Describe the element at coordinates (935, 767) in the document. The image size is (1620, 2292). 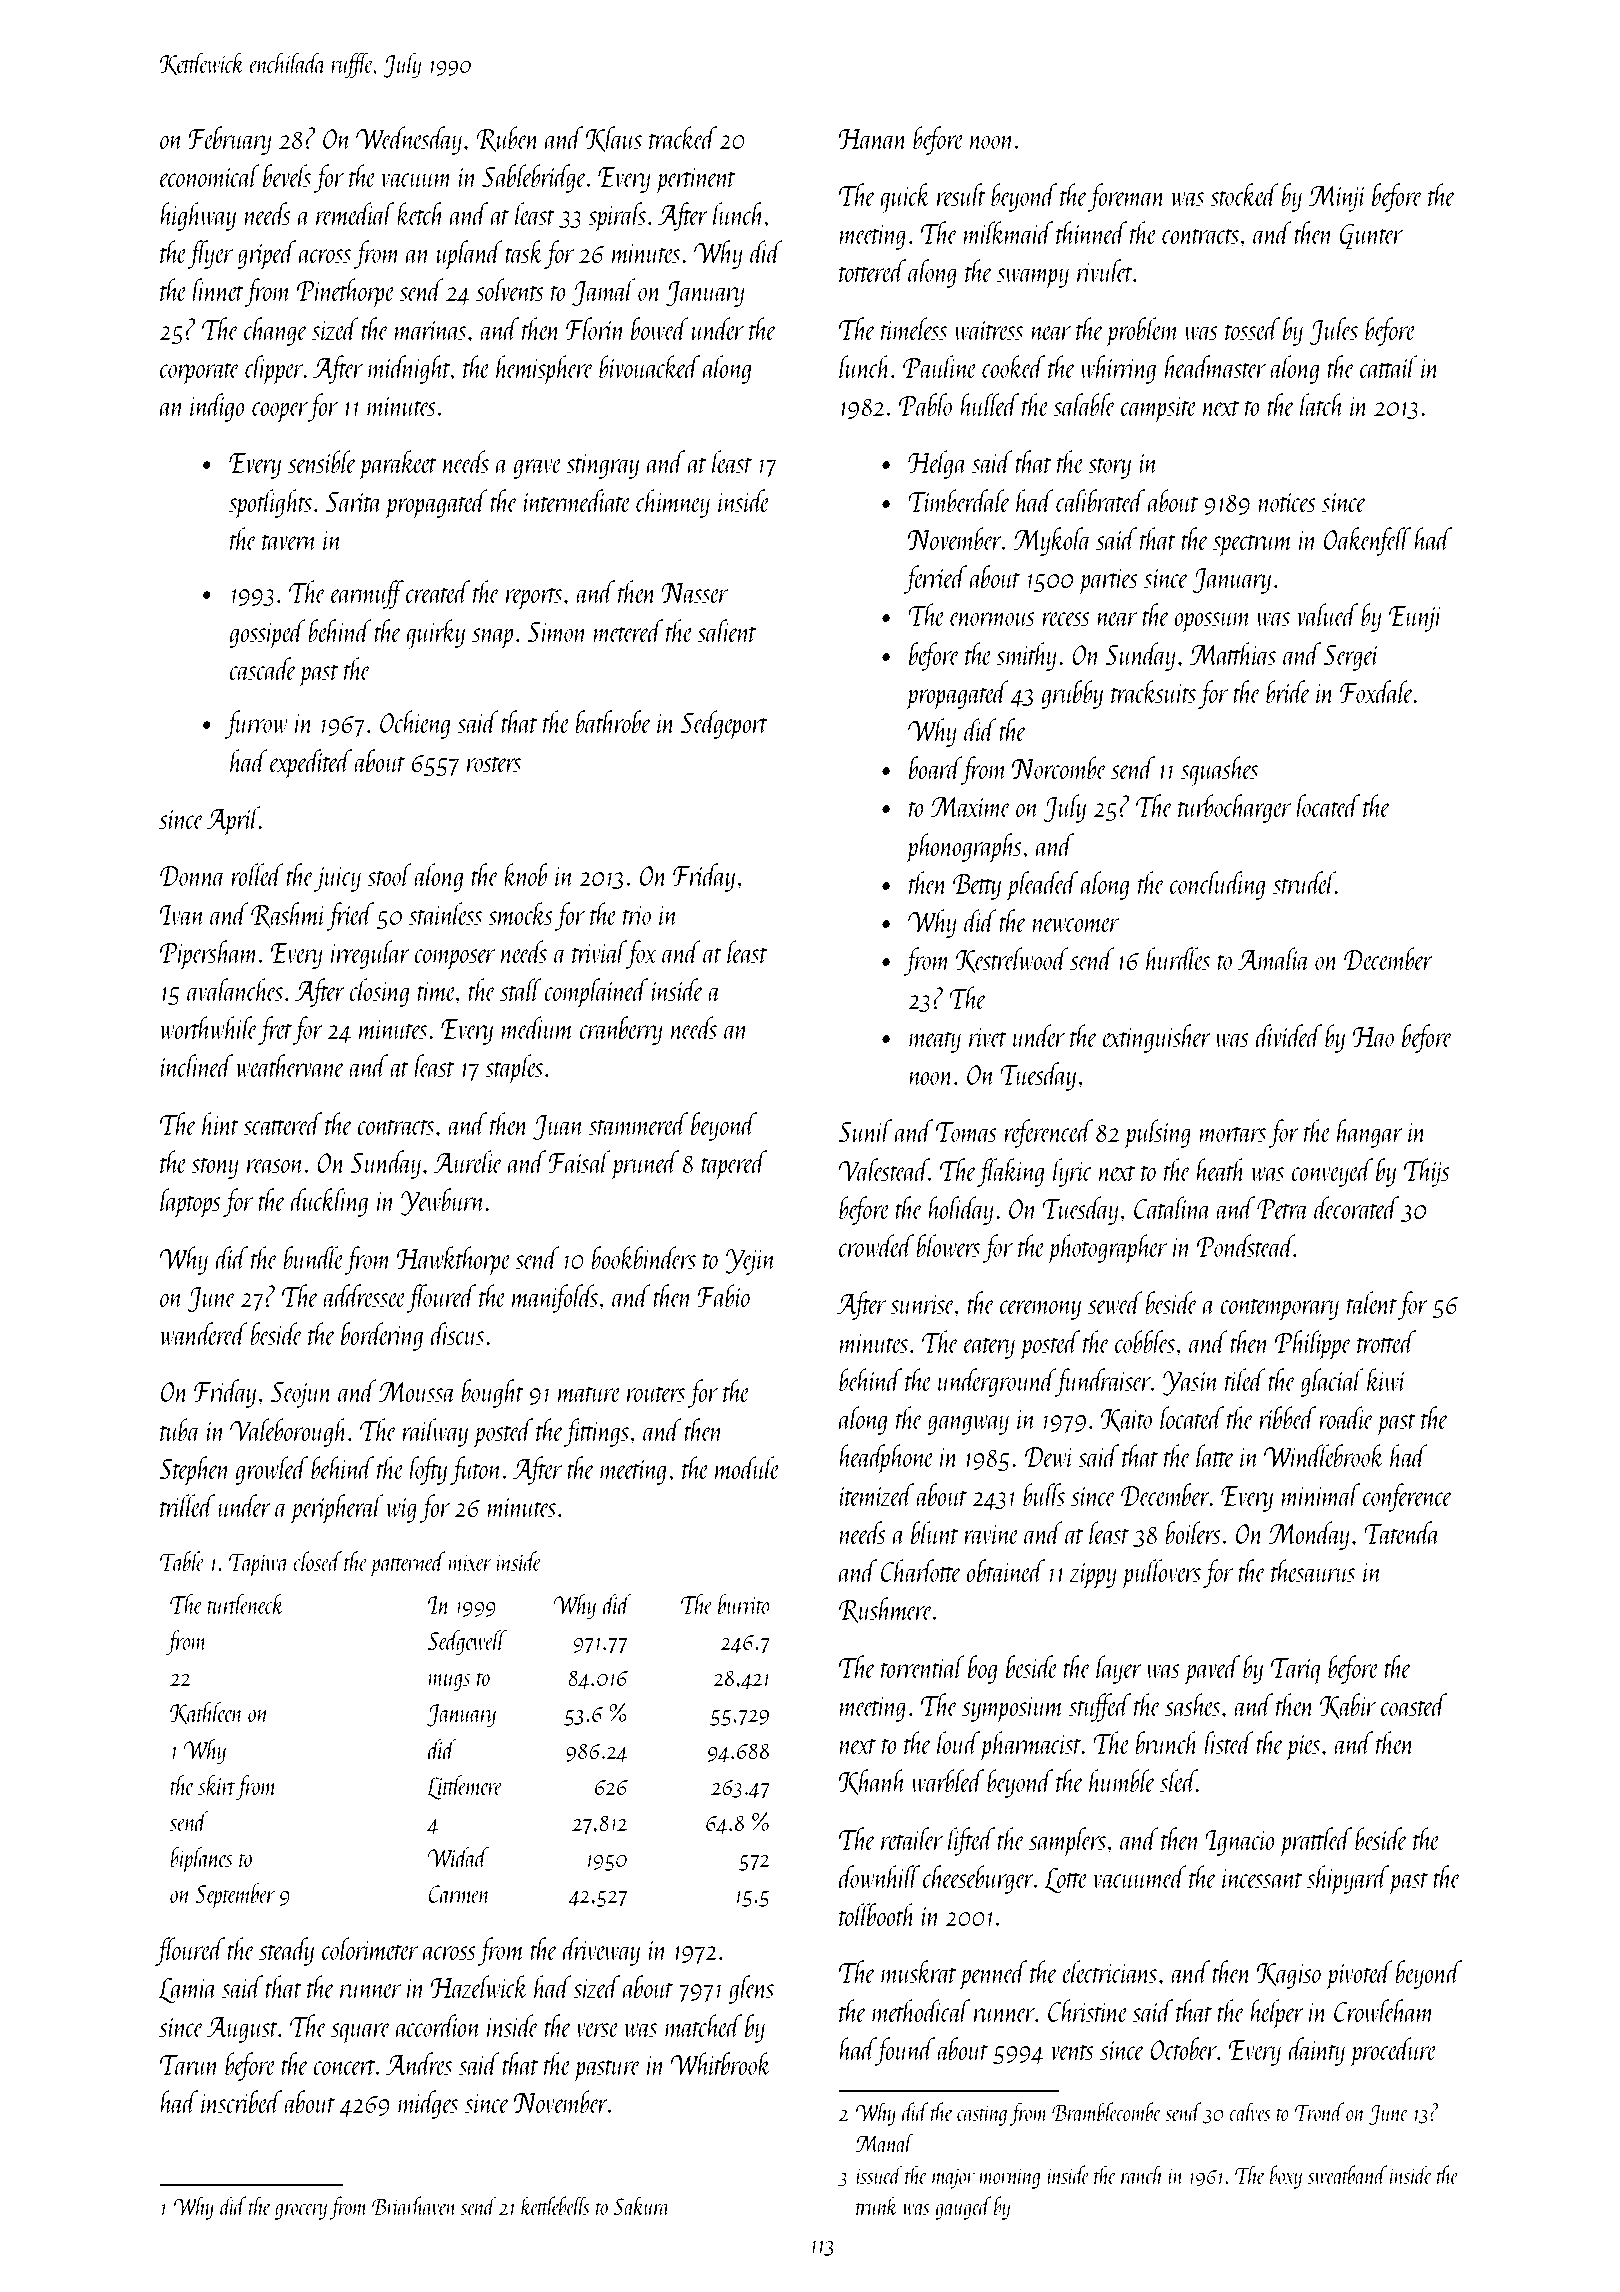
I see `board` at that location.
